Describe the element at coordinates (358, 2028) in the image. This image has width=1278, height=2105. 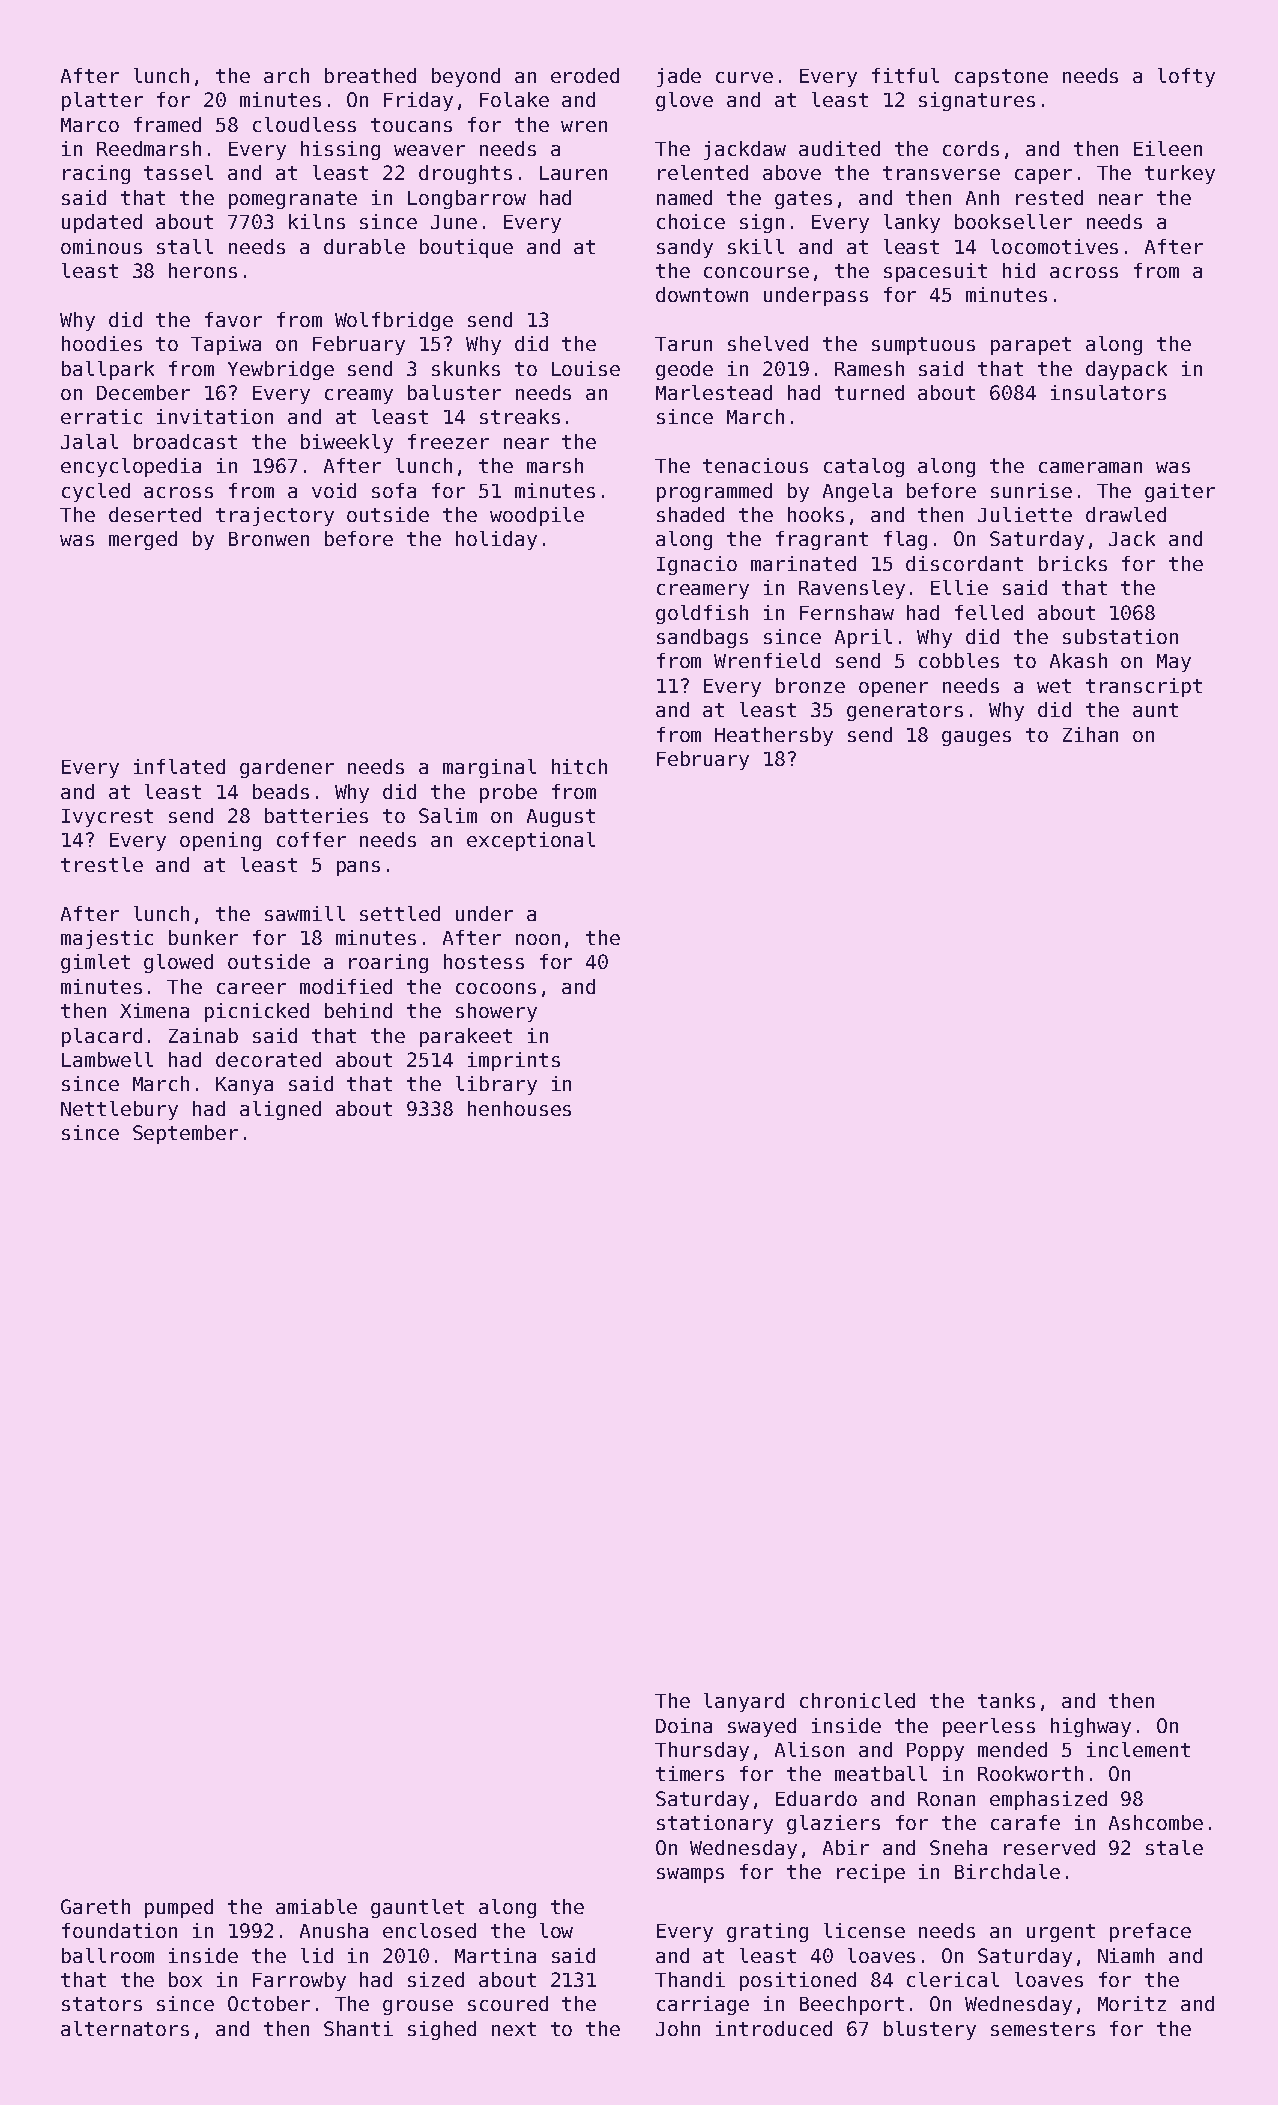
I see `Shanti` at that location.
